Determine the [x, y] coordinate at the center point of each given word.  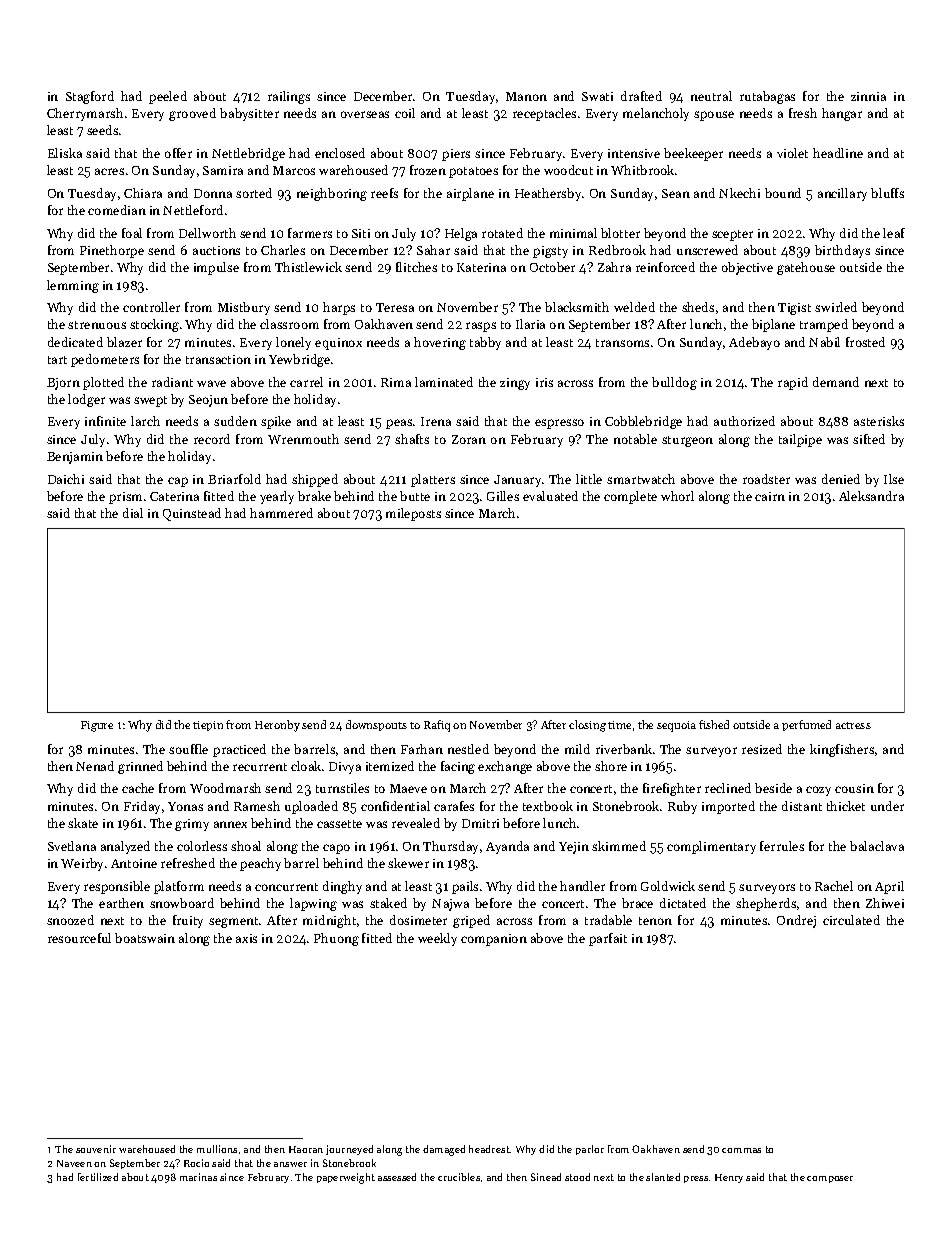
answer [290, 1164]
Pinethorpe [112, 251]
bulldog [674, 383]
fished [714, 724]
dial [133, 513]
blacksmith [577, 307]
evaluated [550, 496]
